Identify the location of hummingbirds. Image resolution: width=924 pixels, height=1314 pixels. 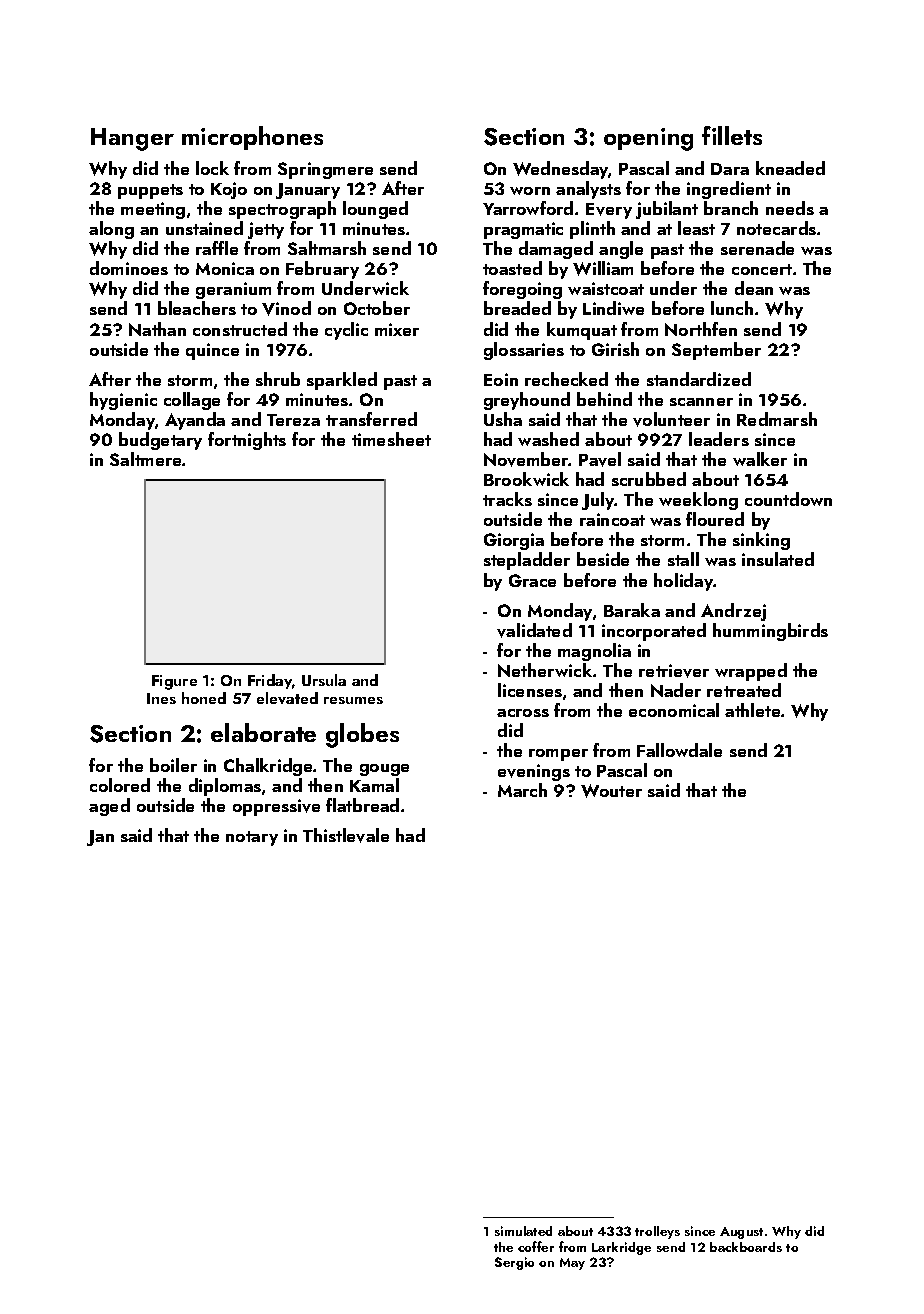
(770, 632).
